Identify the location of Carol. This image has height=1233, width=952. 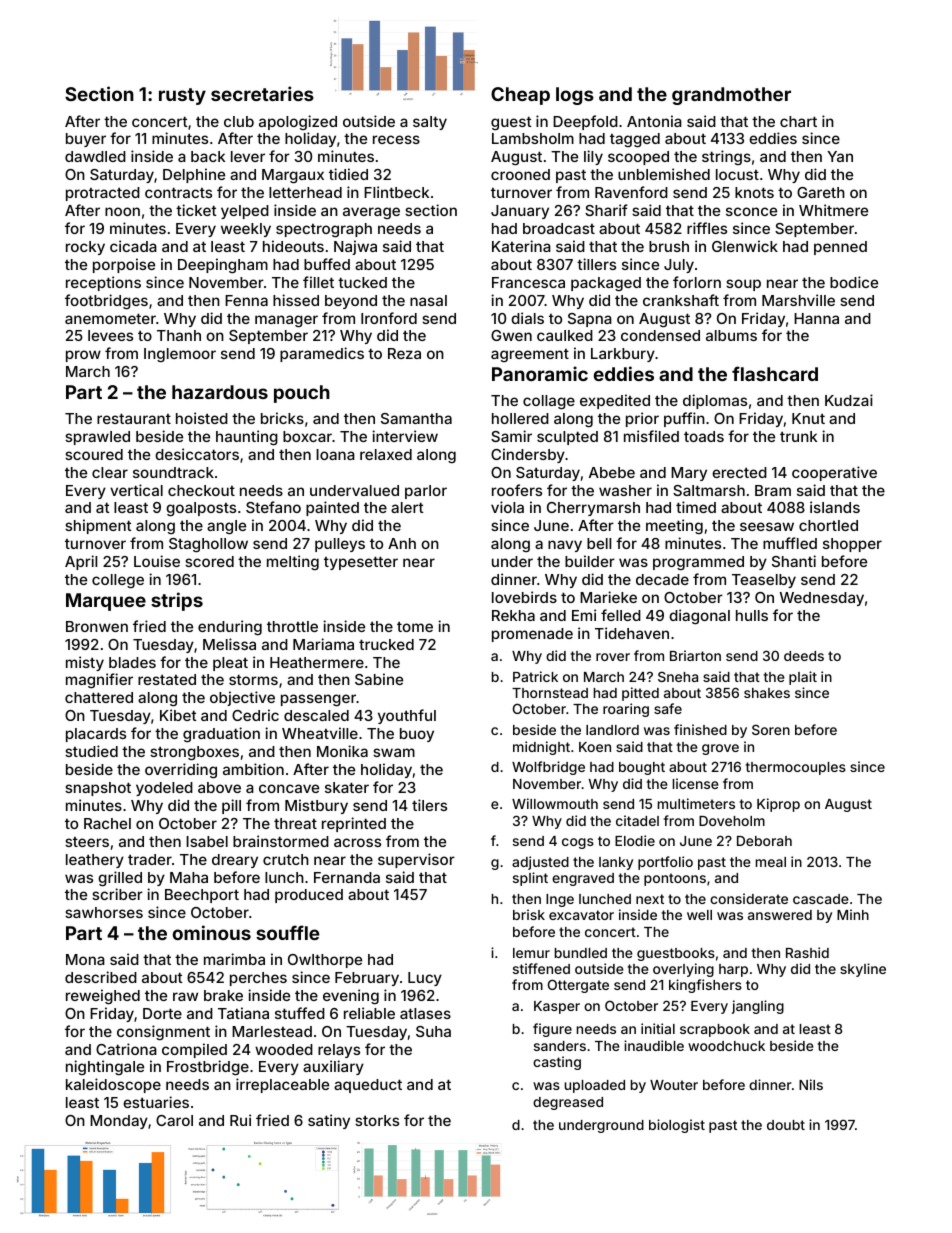
(174, 1120).
